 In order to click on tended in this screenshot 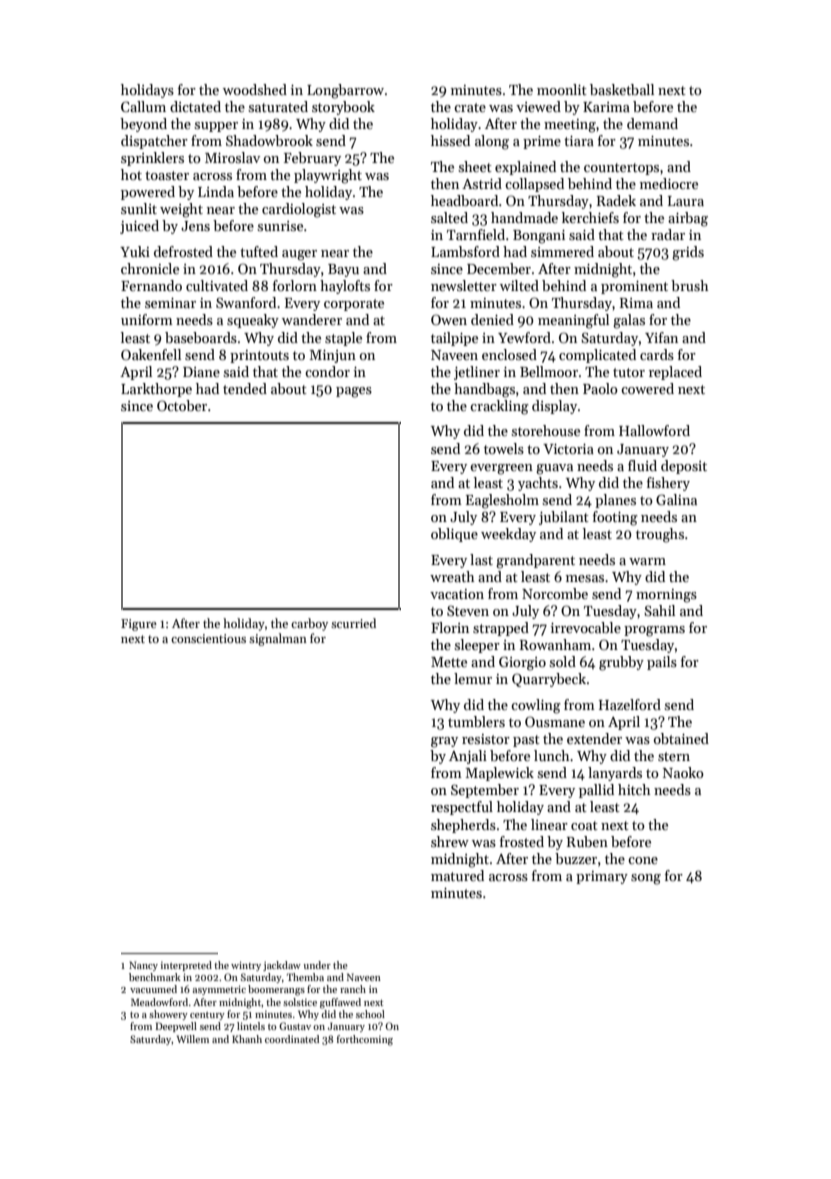, I will do `click(245, 388)`.
